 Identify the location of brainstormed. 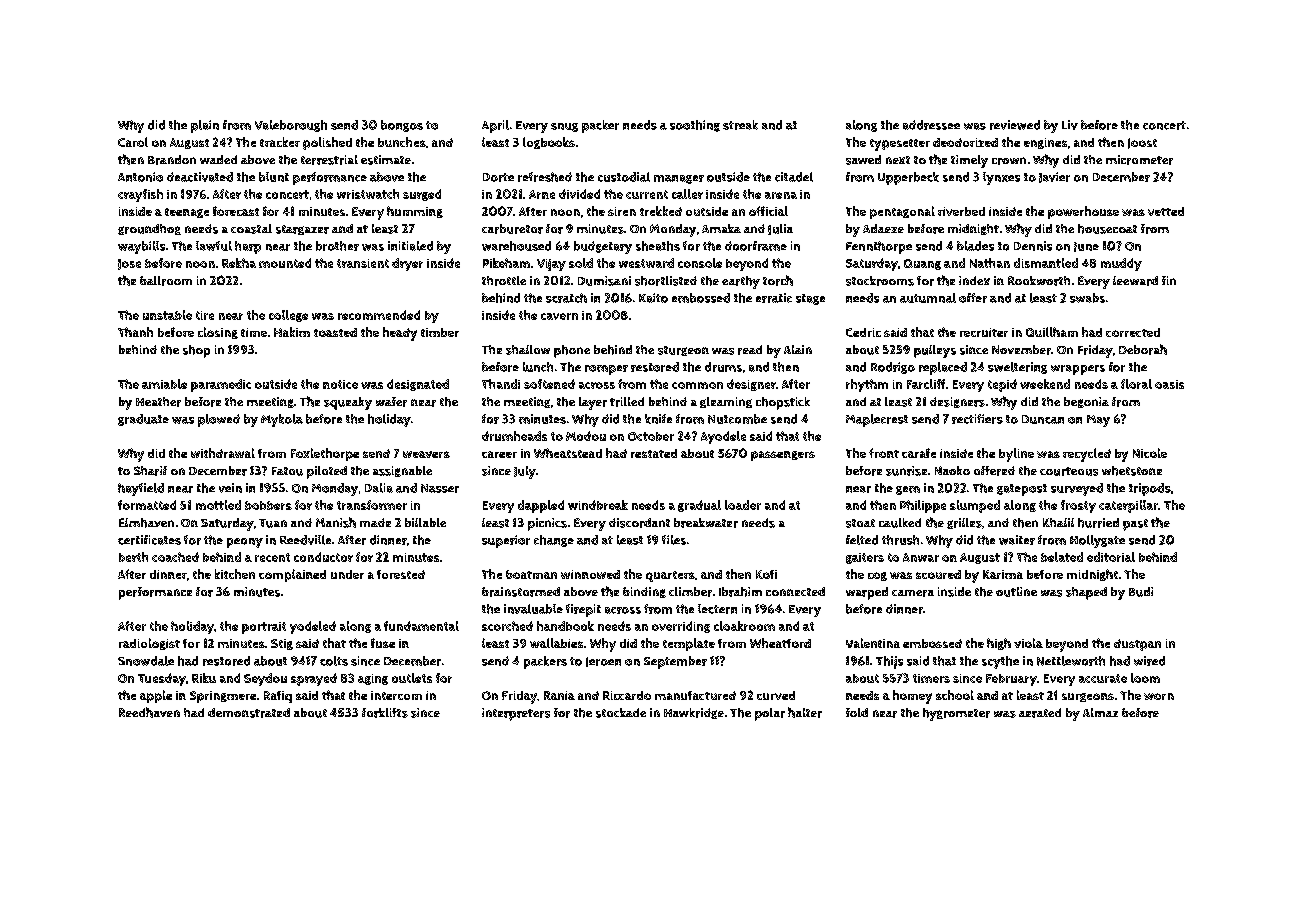
(521, 592).
